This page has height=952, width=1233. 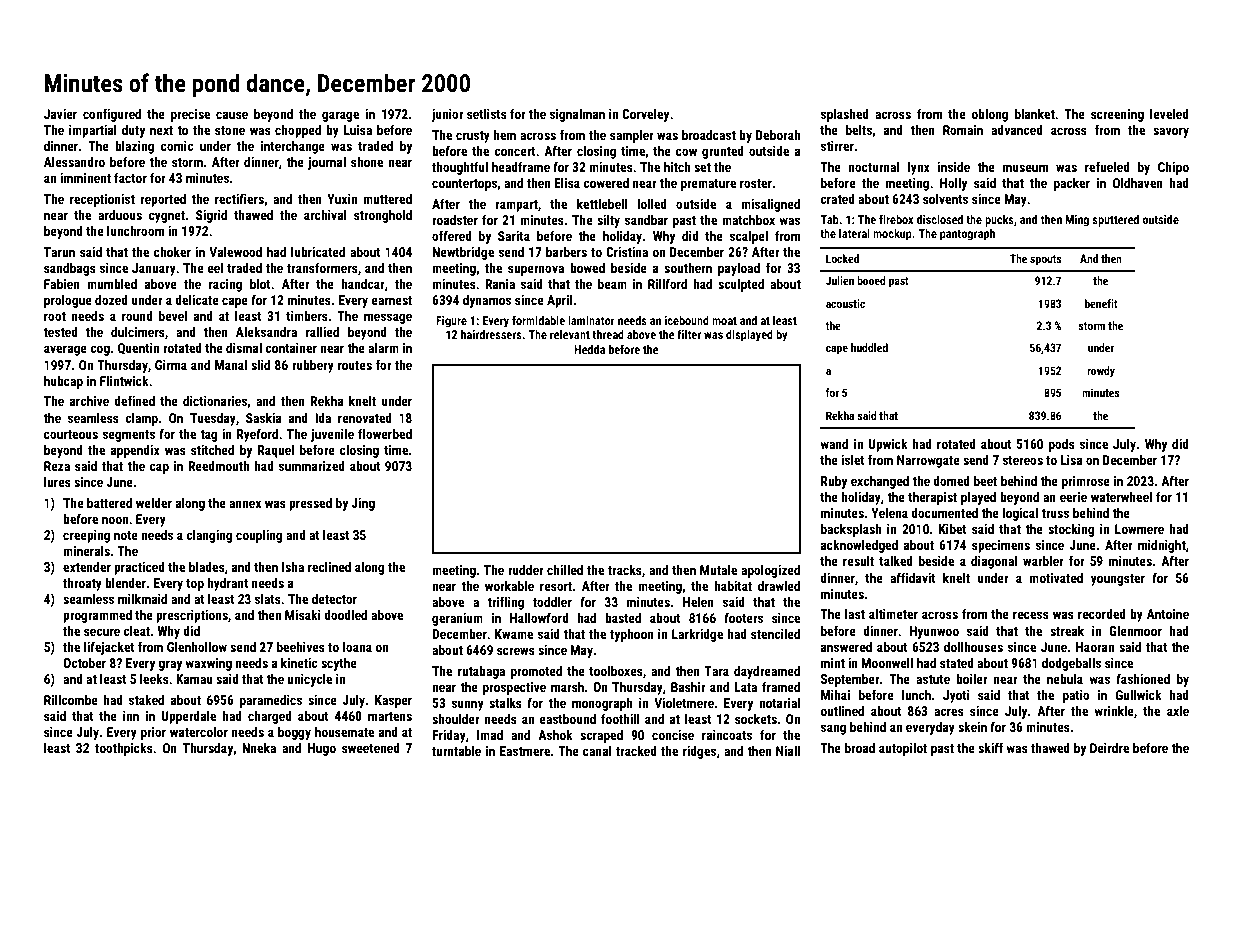 What do you see at coordinates (124, 749) in the page?
I see `toothpicks` at bounding box center [124, 749].
